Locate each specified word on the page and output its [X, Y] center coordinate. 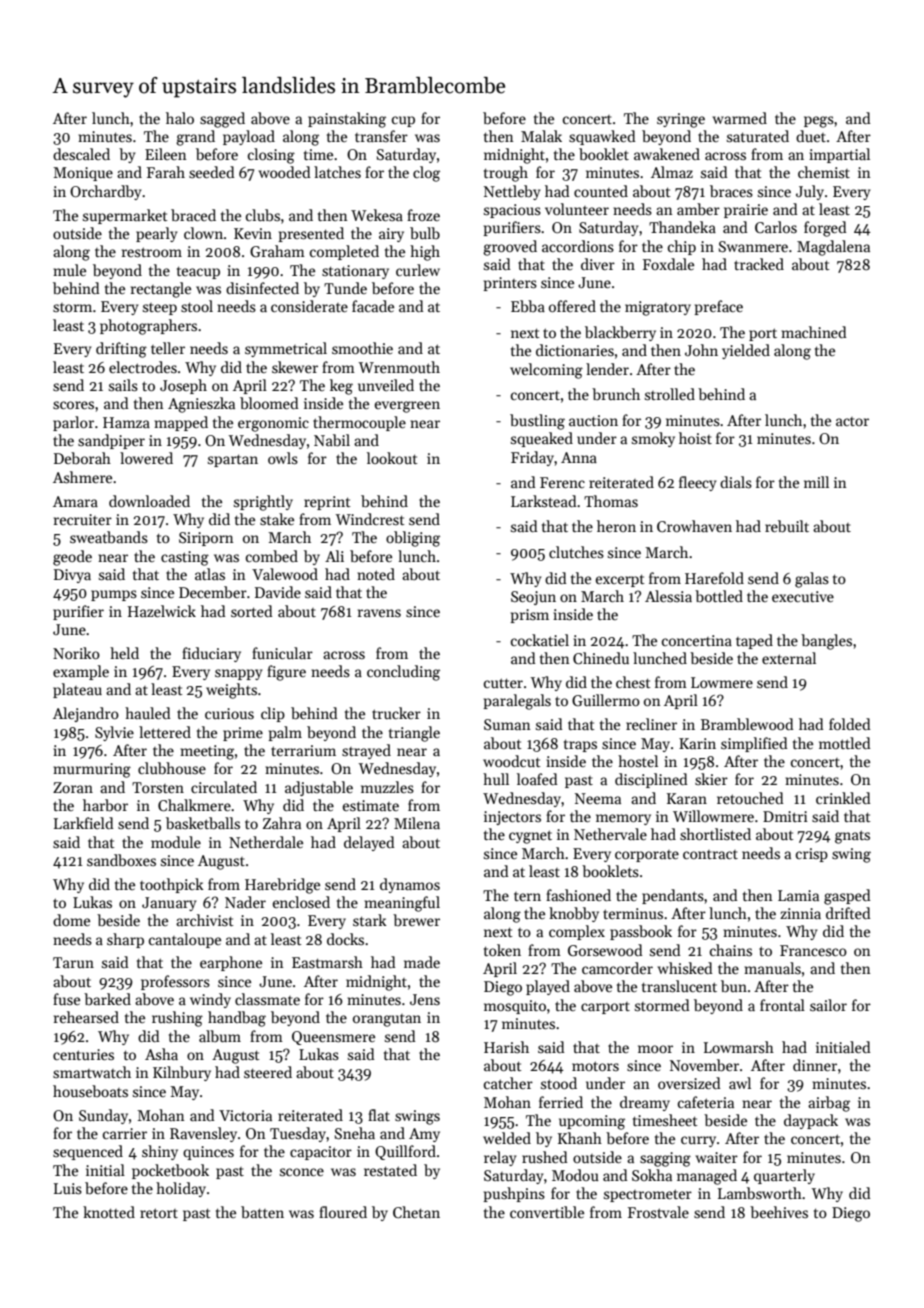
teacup [198, 272]
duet [811, 136]
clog [426, 174]
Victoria [245, 1115]
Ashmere [82, 477]
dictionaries [575, 350]
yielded [746, 351]
